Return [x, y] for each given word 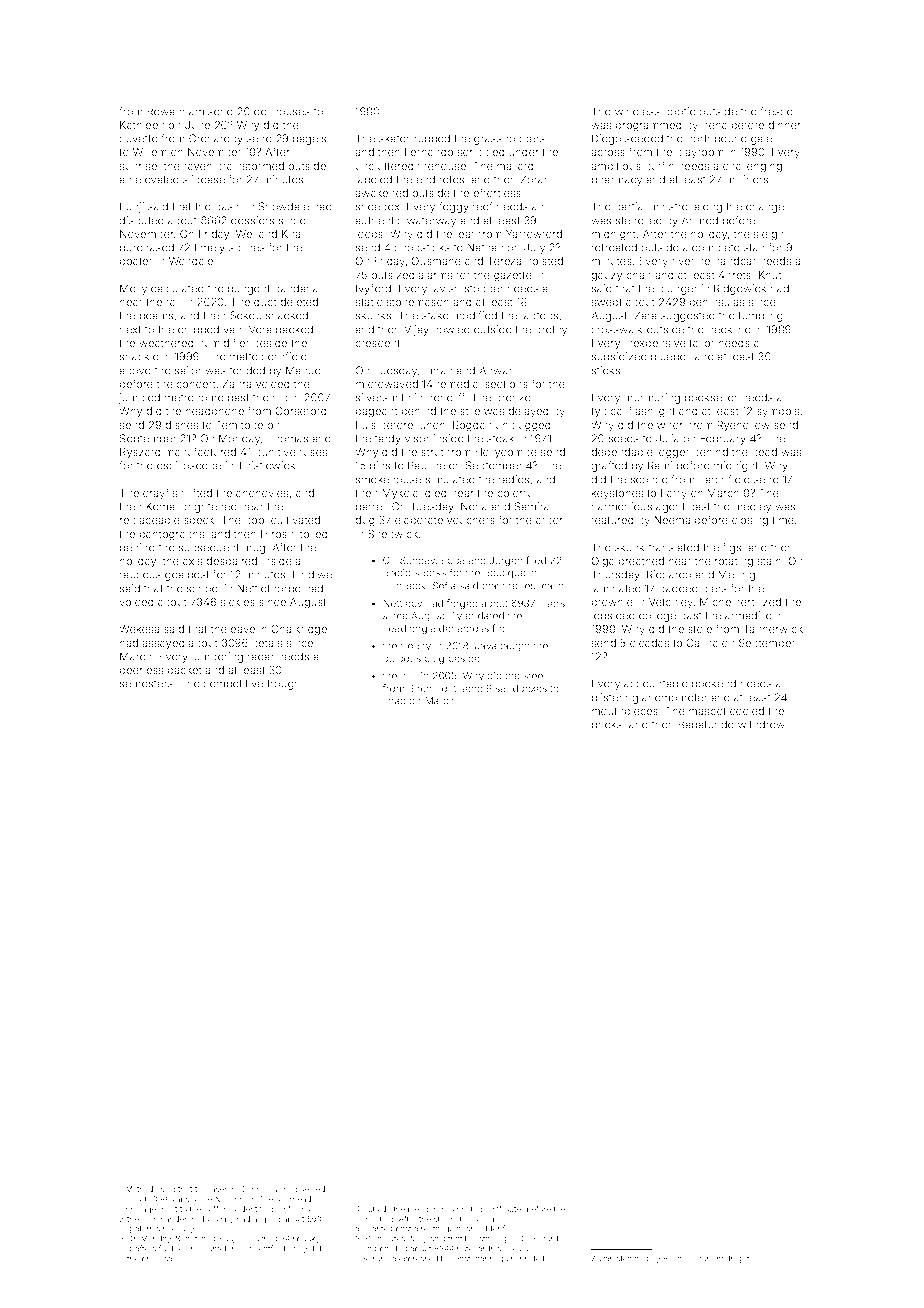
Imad [394, 701]
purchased [147, 248]
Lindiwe [312, 574]
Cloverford [538, 1238]
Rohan [675, 1258]
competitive [233, 684]
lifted [200, 492]
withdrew [761, 724]
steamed [632, 1258]
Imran [438, 370]
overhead [293, 1199]
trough [283, 684]
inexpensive [655, 344]
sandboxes [521, 688]
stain [769, 560]
